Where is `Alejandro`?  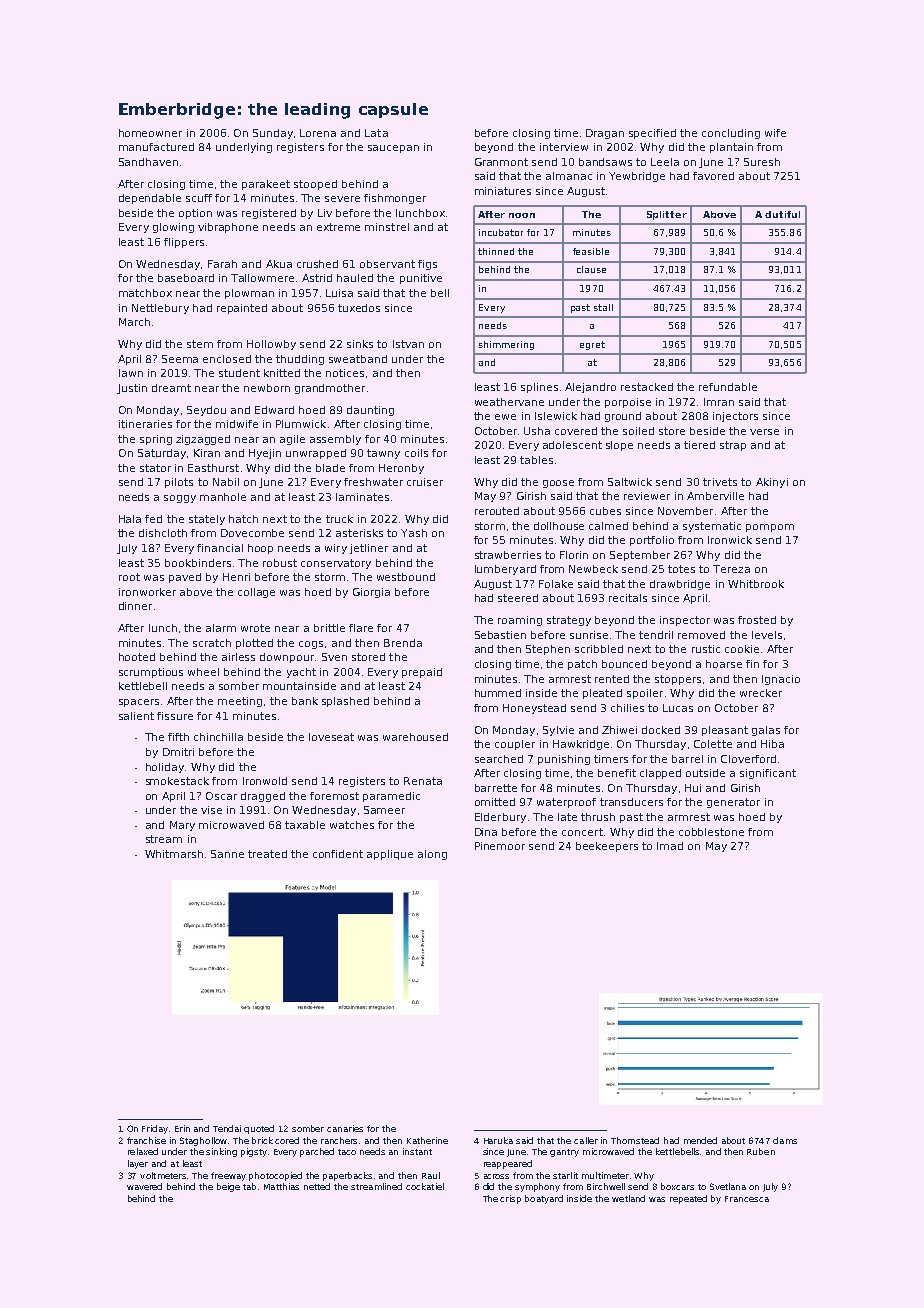 Alejandro is located at coordinates (590, 388).
